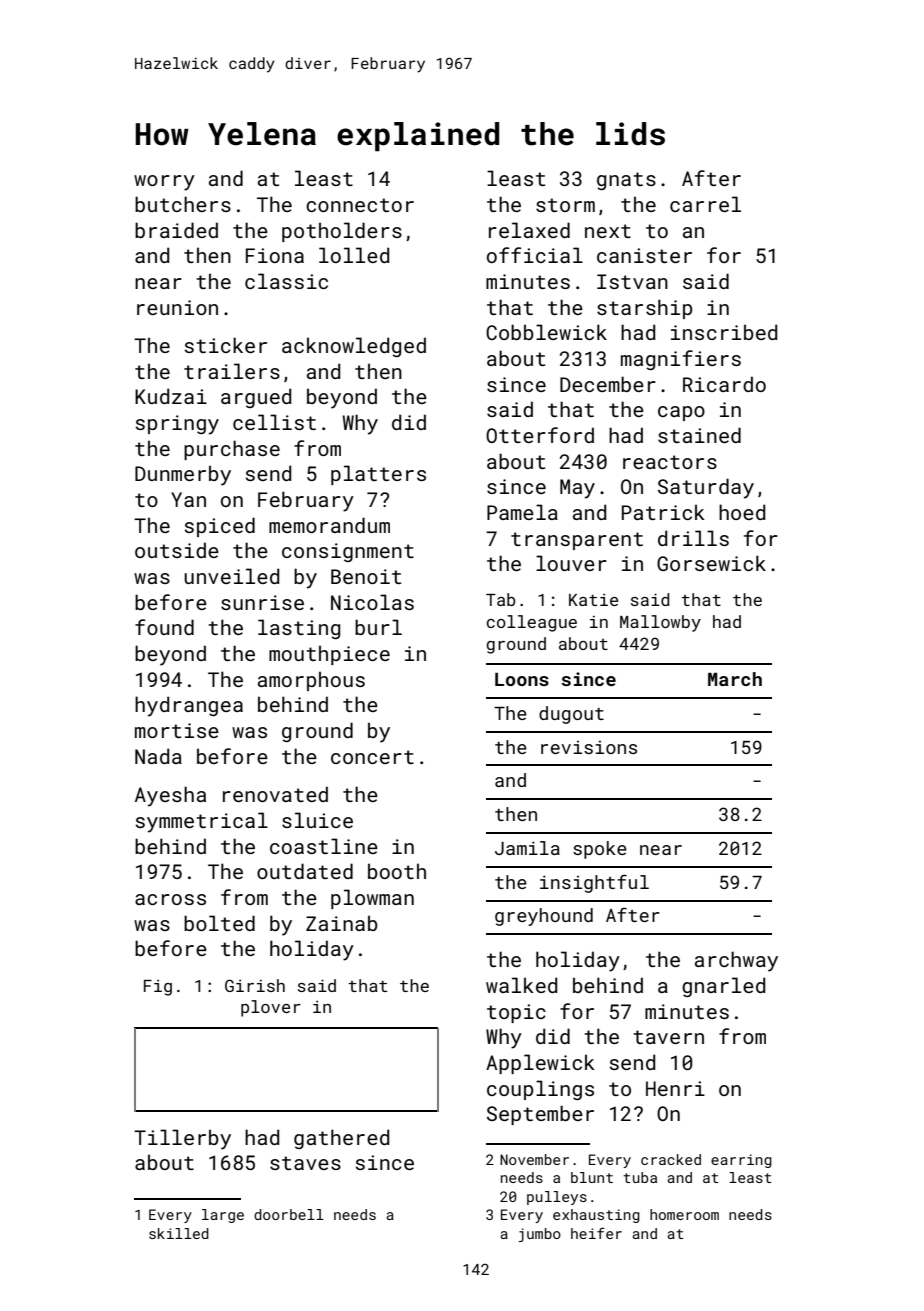 Image resolution: width=924 pixels, height=1311 pixels. What do you see at coordinates (176, 230) in the document?
I see `braided` at bounding box center [176, 230].
